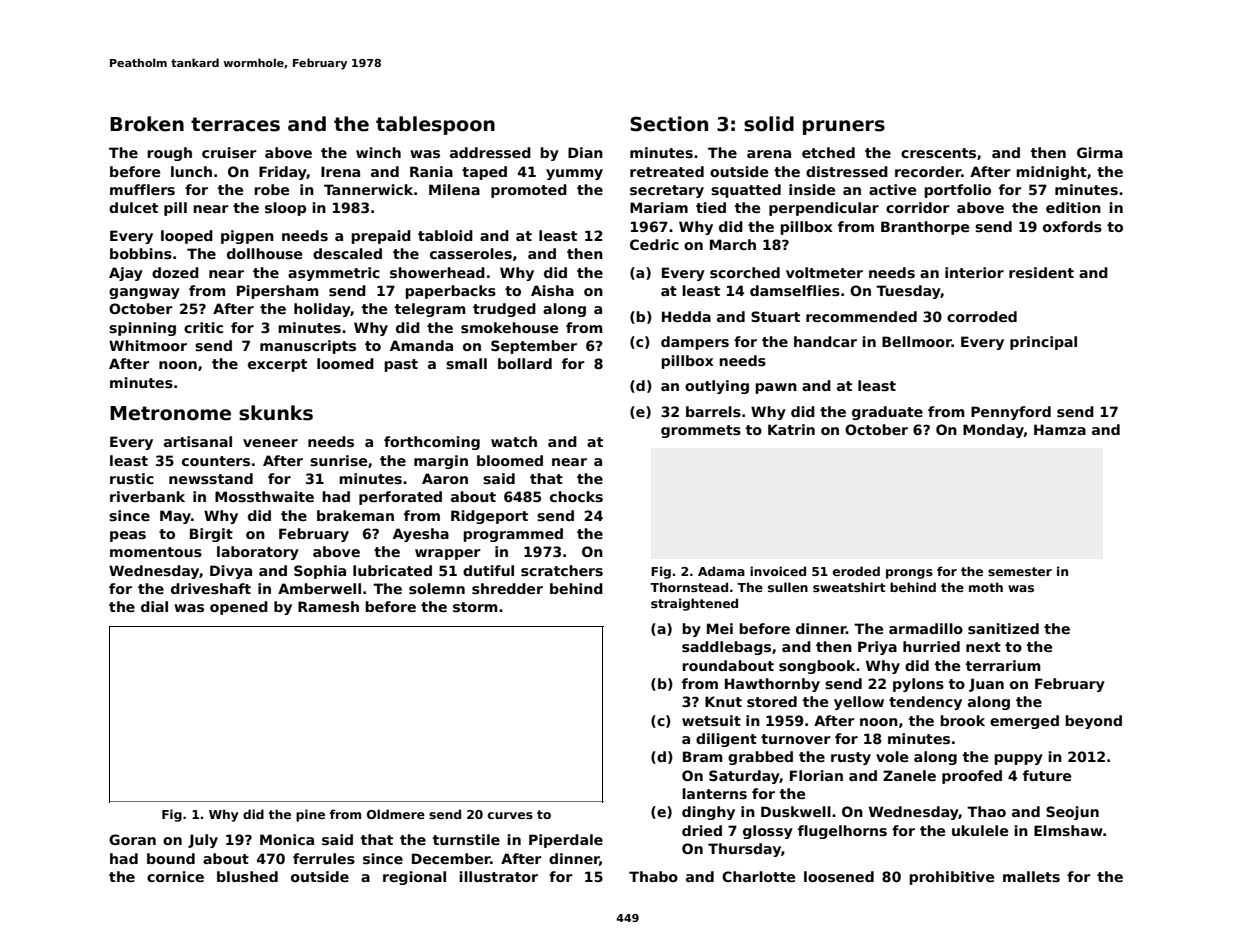  I want to click on brakeman, so click(355, 515).
